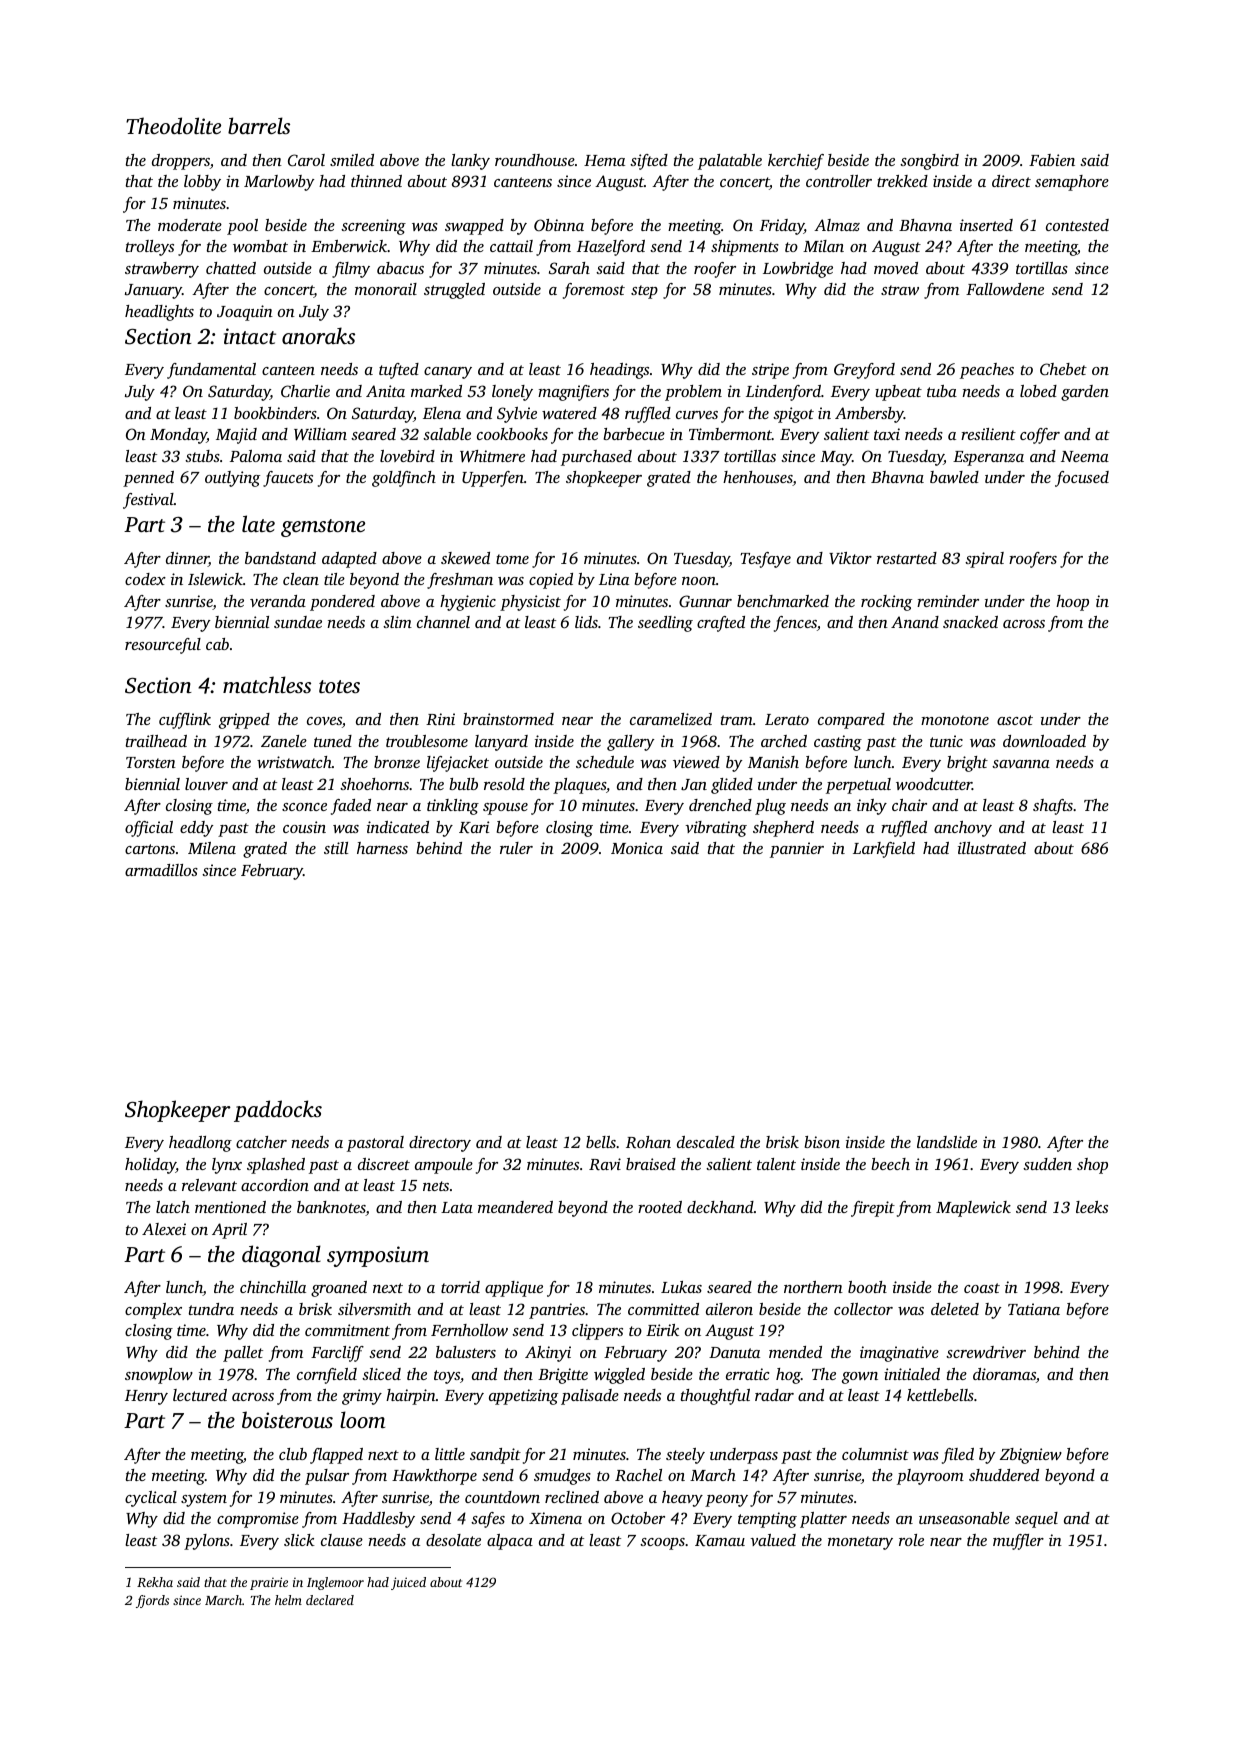  I want to click on Rohan, so click(648, 1142).
